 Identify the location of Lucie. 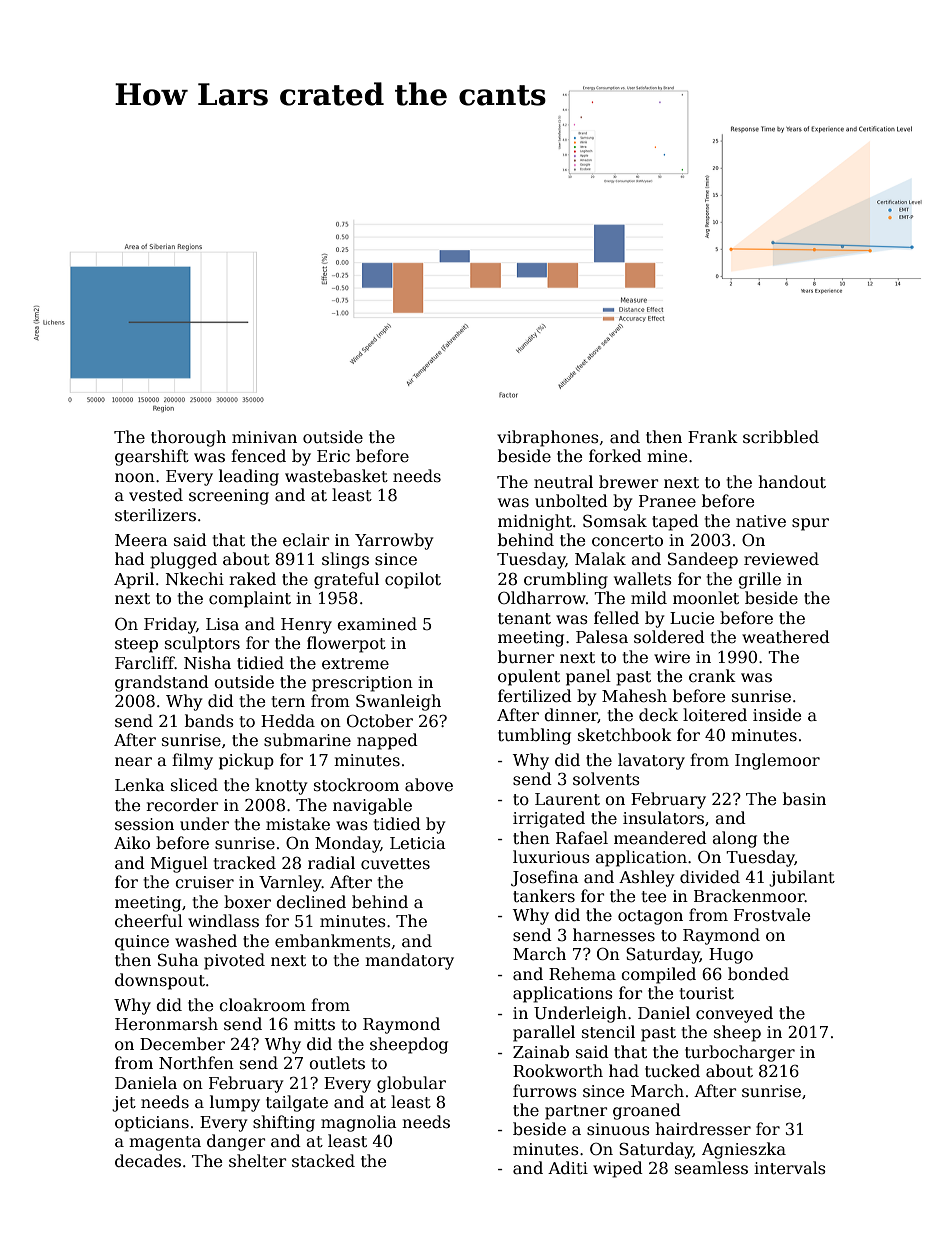
(692, 618).
